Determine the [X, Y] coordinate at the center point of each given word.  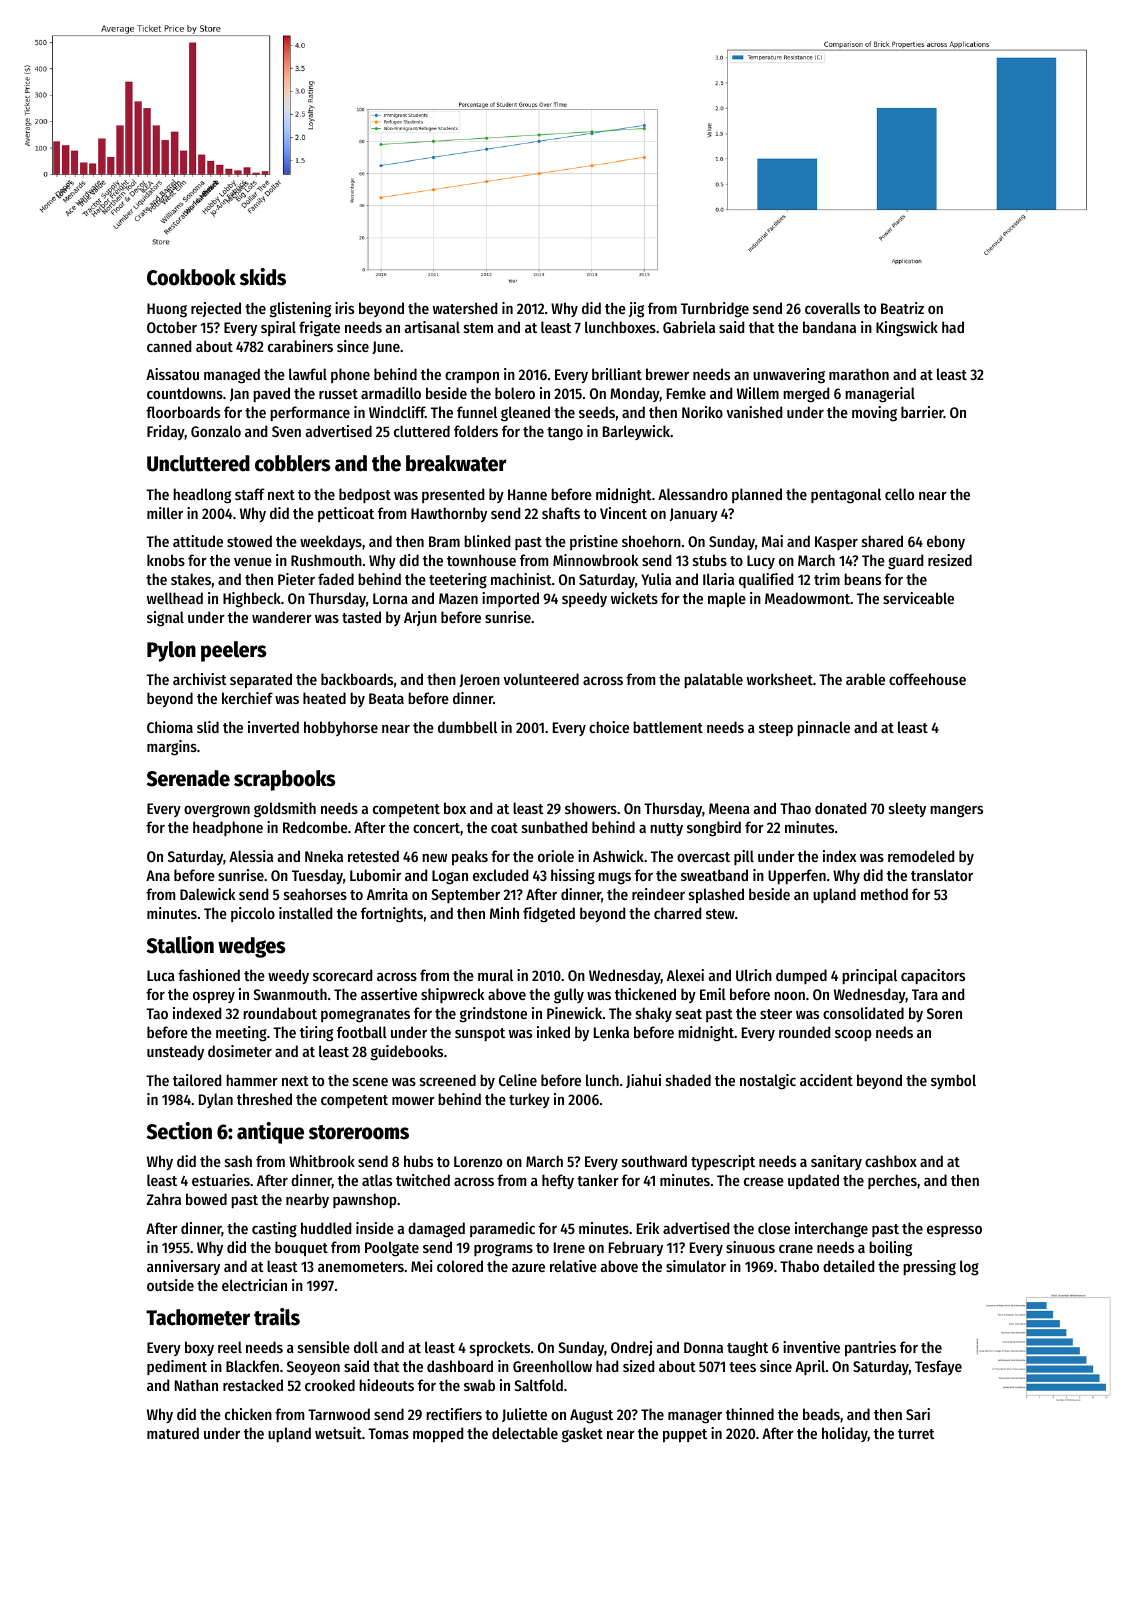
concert [436, 828]
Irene [569, 1247]
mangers [956, 811]
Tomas [388, 1433]
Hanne [527, 494]
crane [796, 1249]
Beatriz [902, 308]
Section [179, 1131]
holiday [845, 1434]
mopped [438, 1434]
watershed [465, 308]
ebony [946, 542]
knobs [166, 560]
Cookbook [191, 277]
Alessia [251, 856]
